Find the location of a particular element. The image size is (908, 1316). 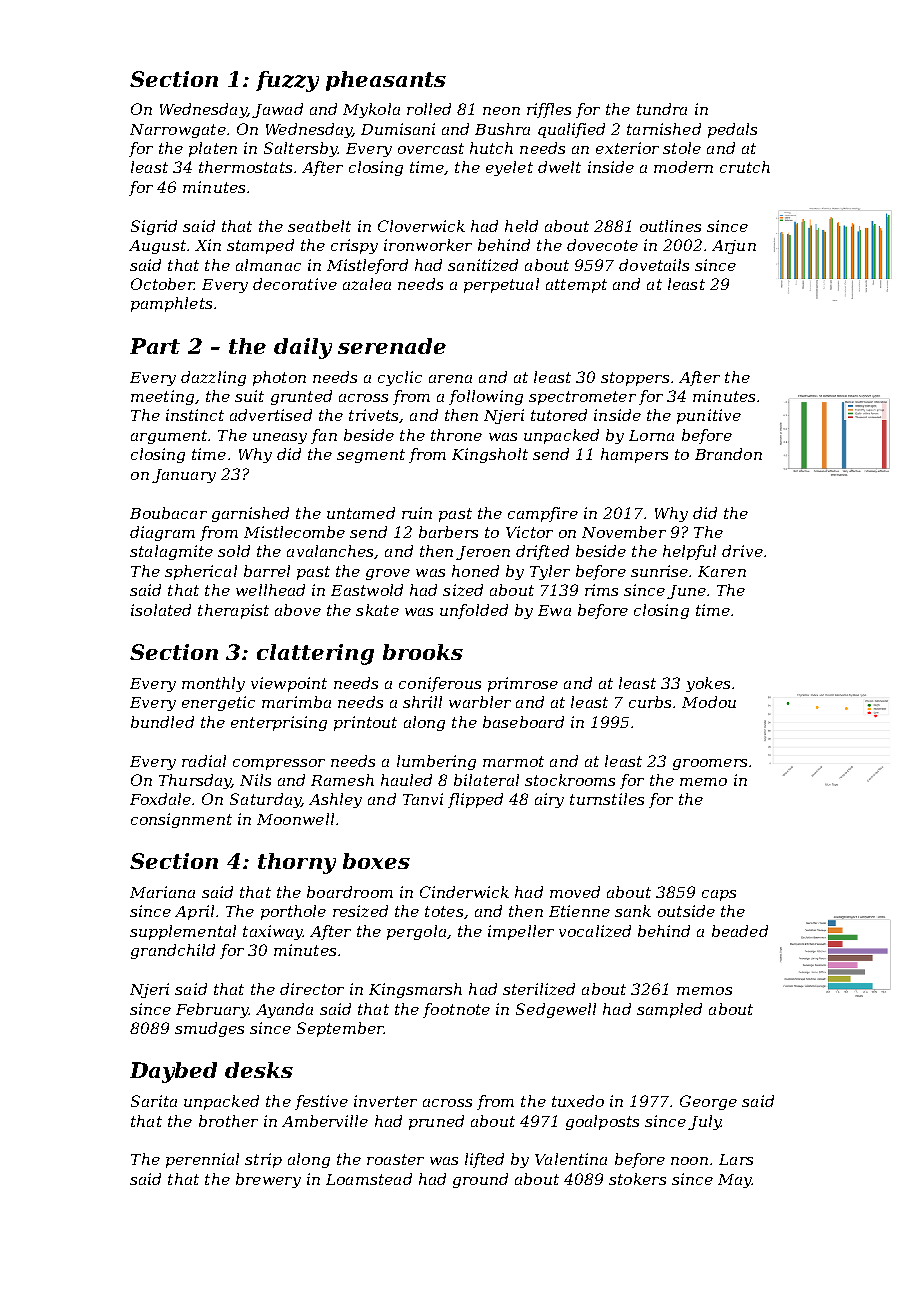

Moonwell is located at coordinates (295, 819).
